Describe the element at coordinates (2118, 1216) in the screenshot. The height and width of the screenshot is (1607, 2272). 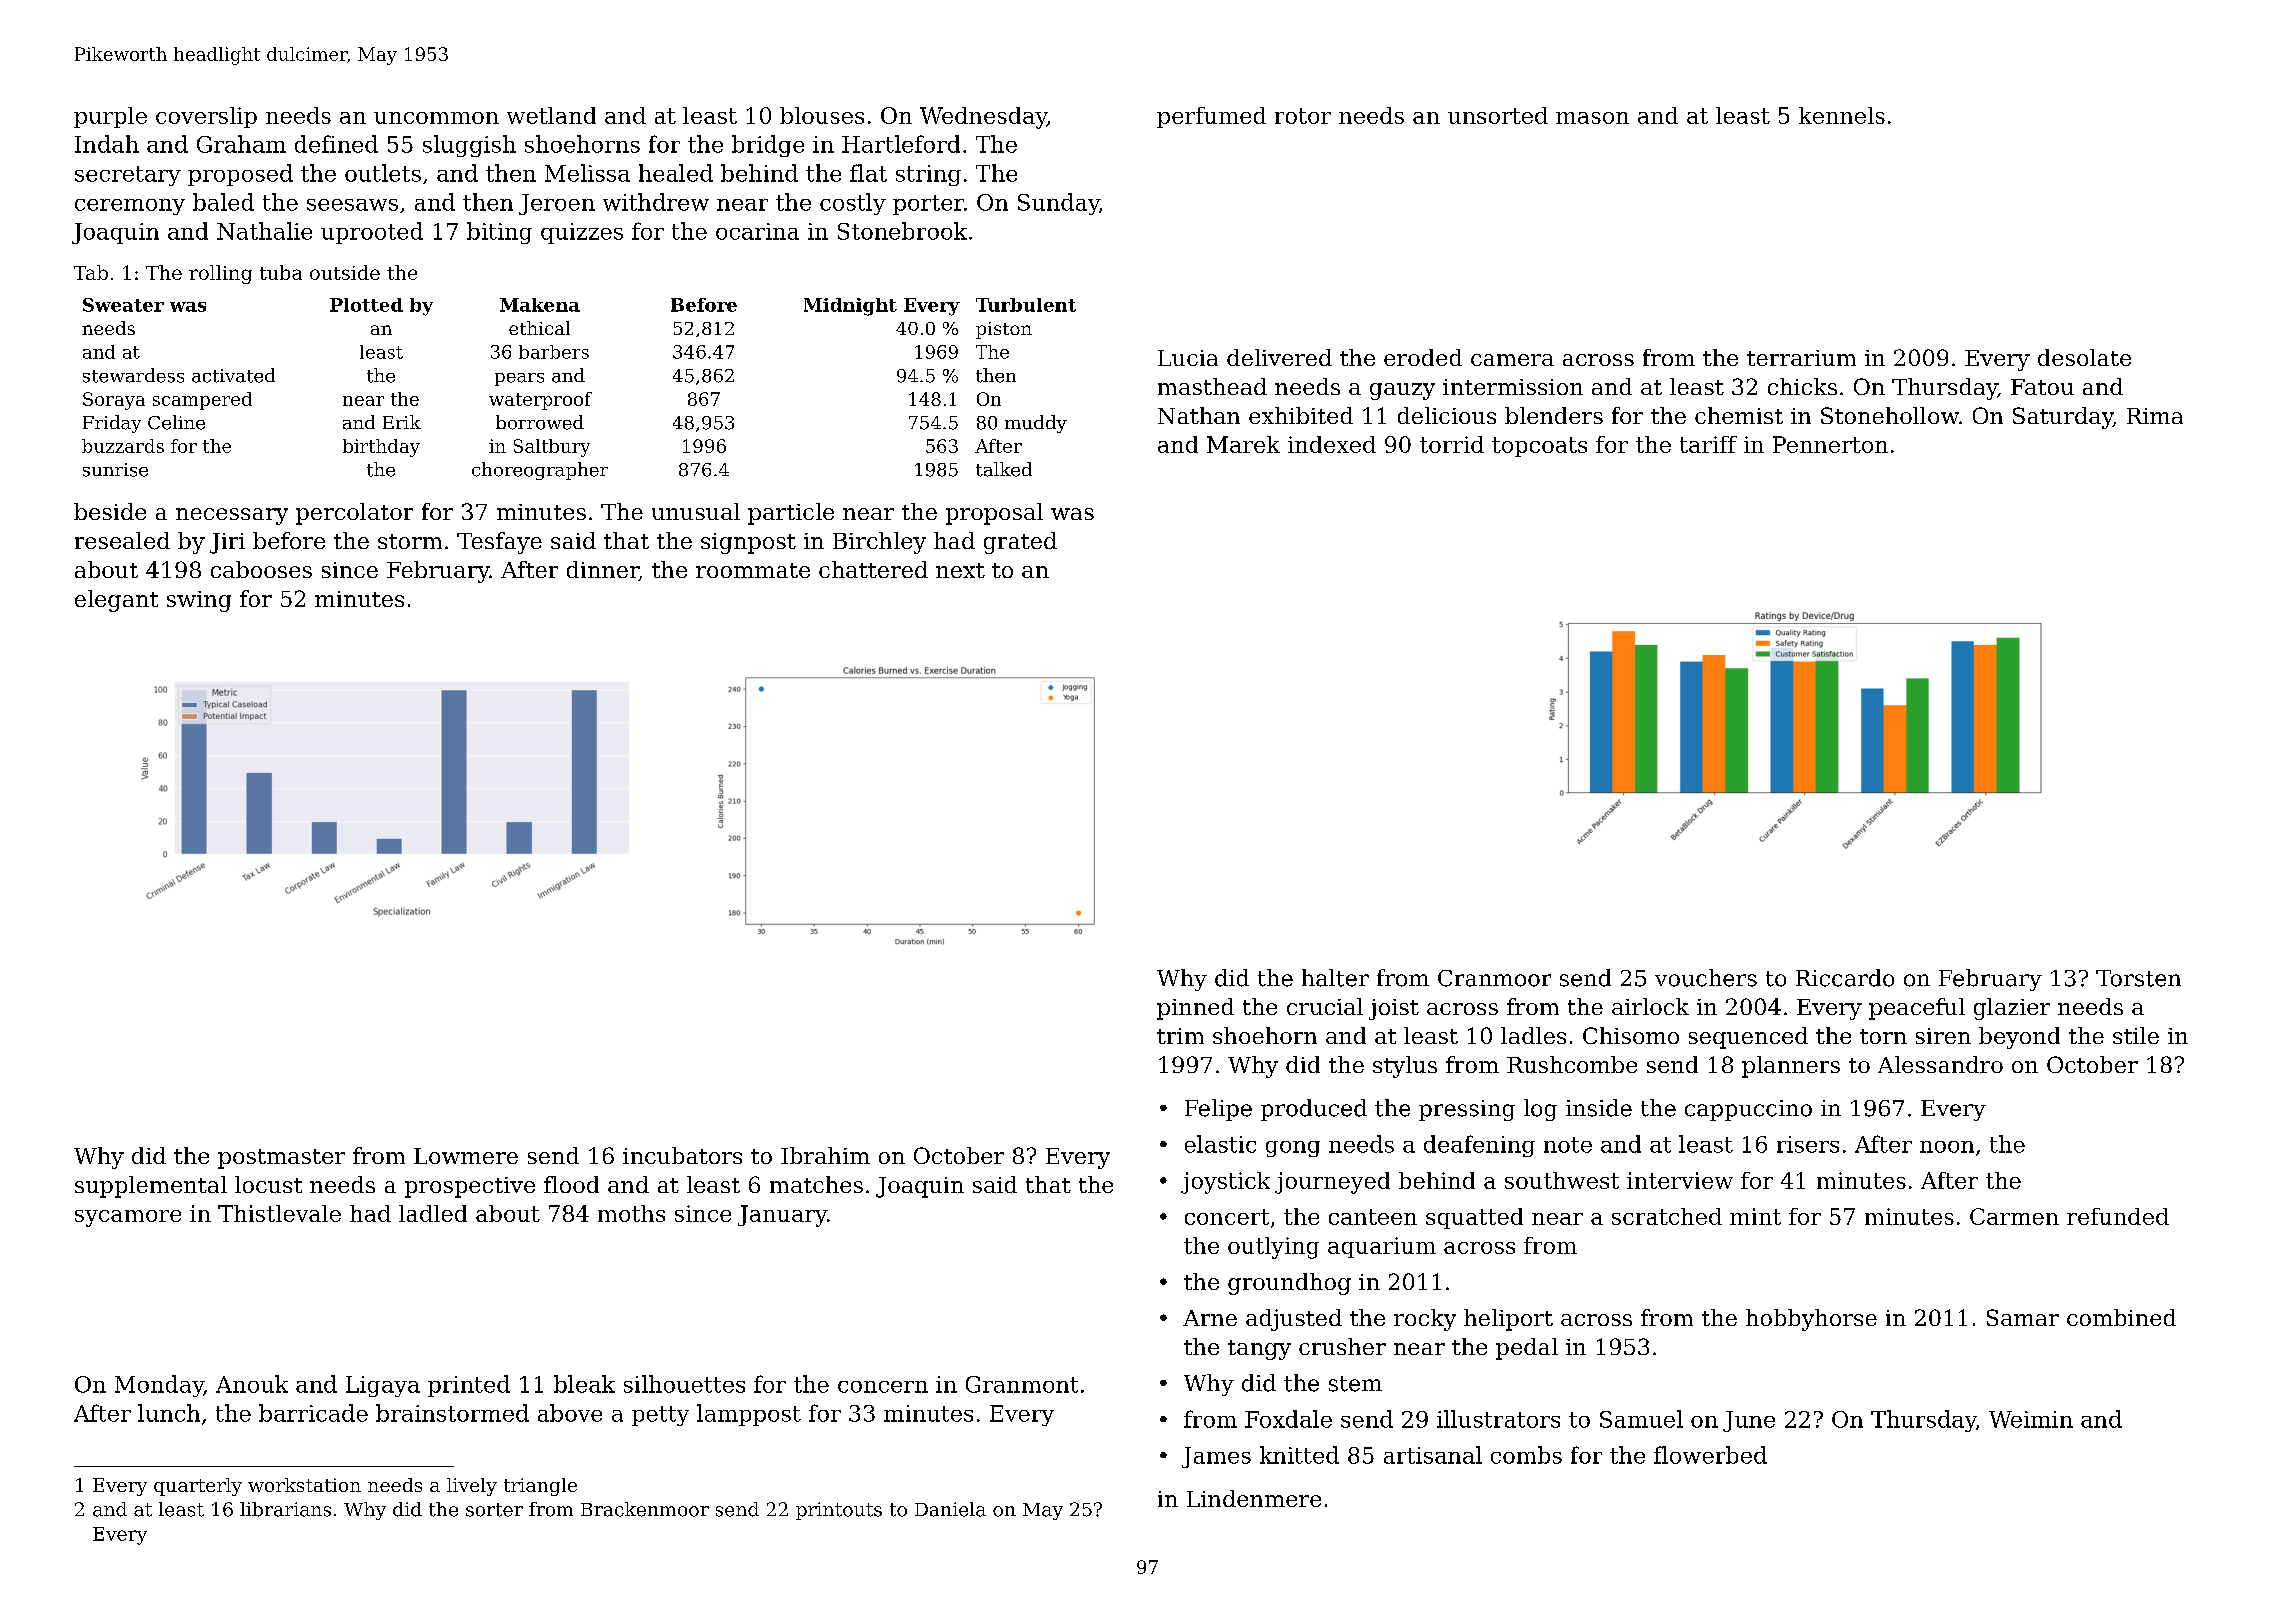
I see `refunded` at that location.
